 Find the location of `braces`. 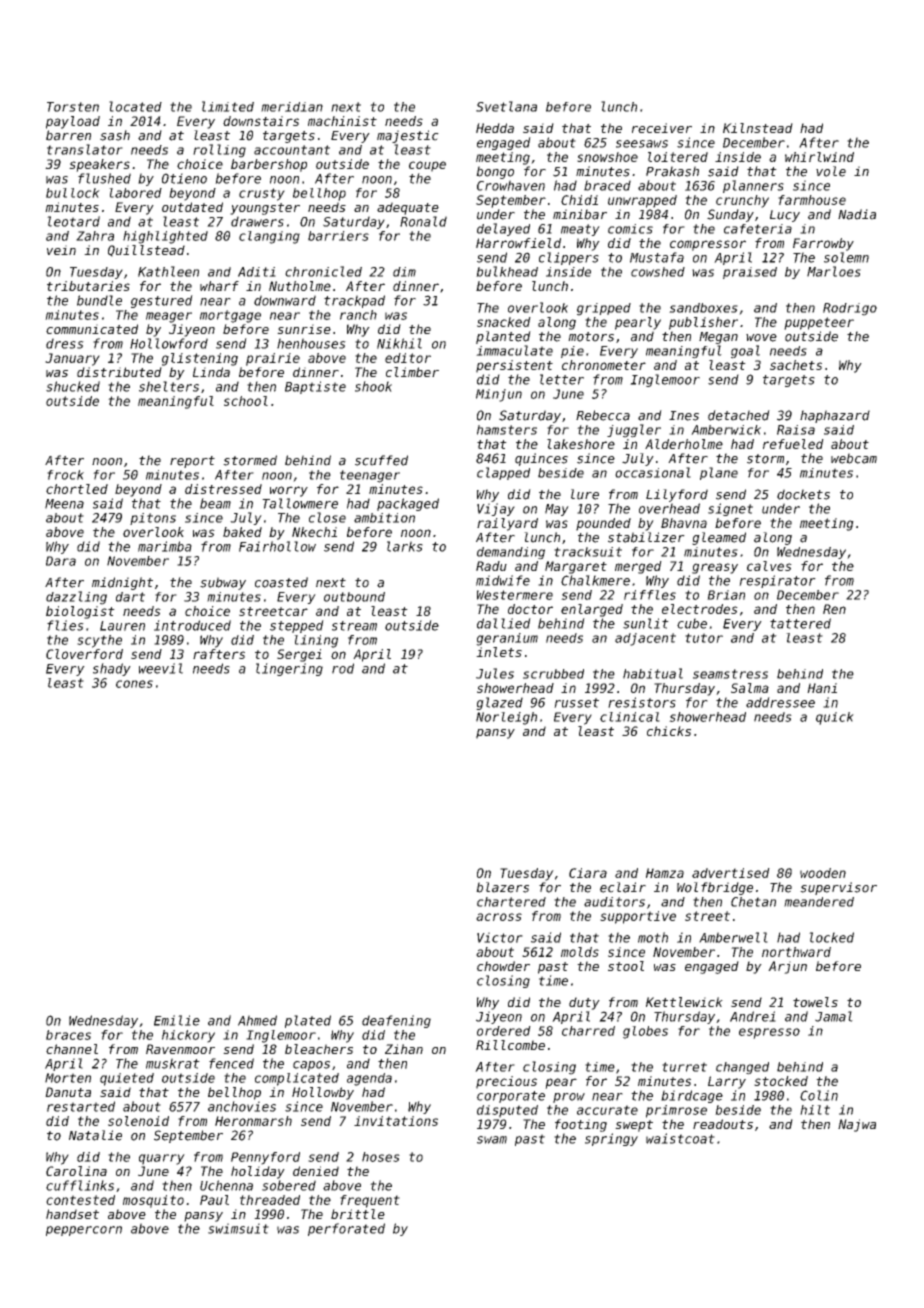

braces is located at coordinates (68, 1035).
